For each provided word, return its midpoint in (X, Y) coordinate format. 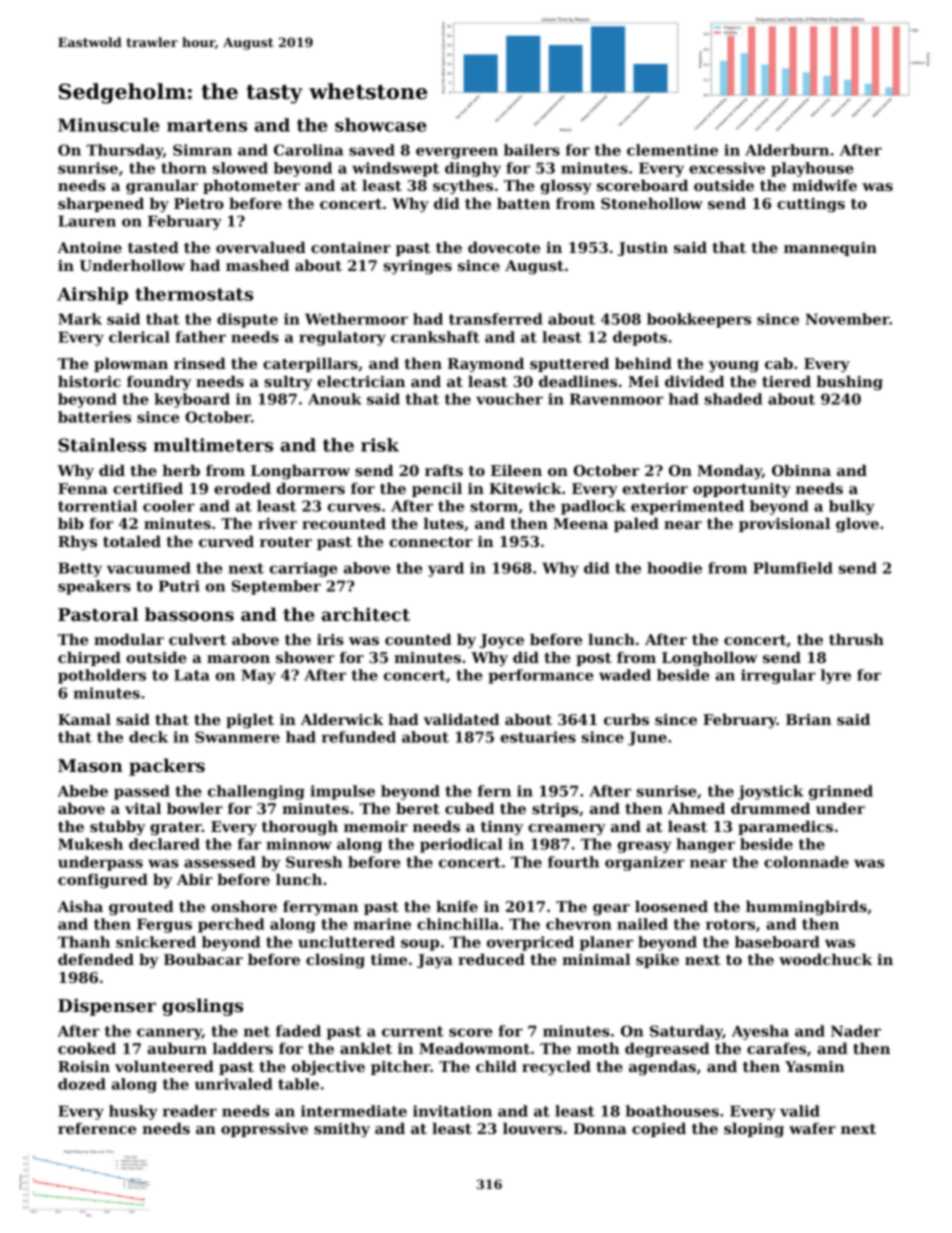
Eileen (516, 470)
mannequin (830, 249)
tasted (153, 247)
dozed (82, 1084)
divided (694, 381)
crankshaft (435, 337)
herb (181, 470)
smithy (342, 1130)
